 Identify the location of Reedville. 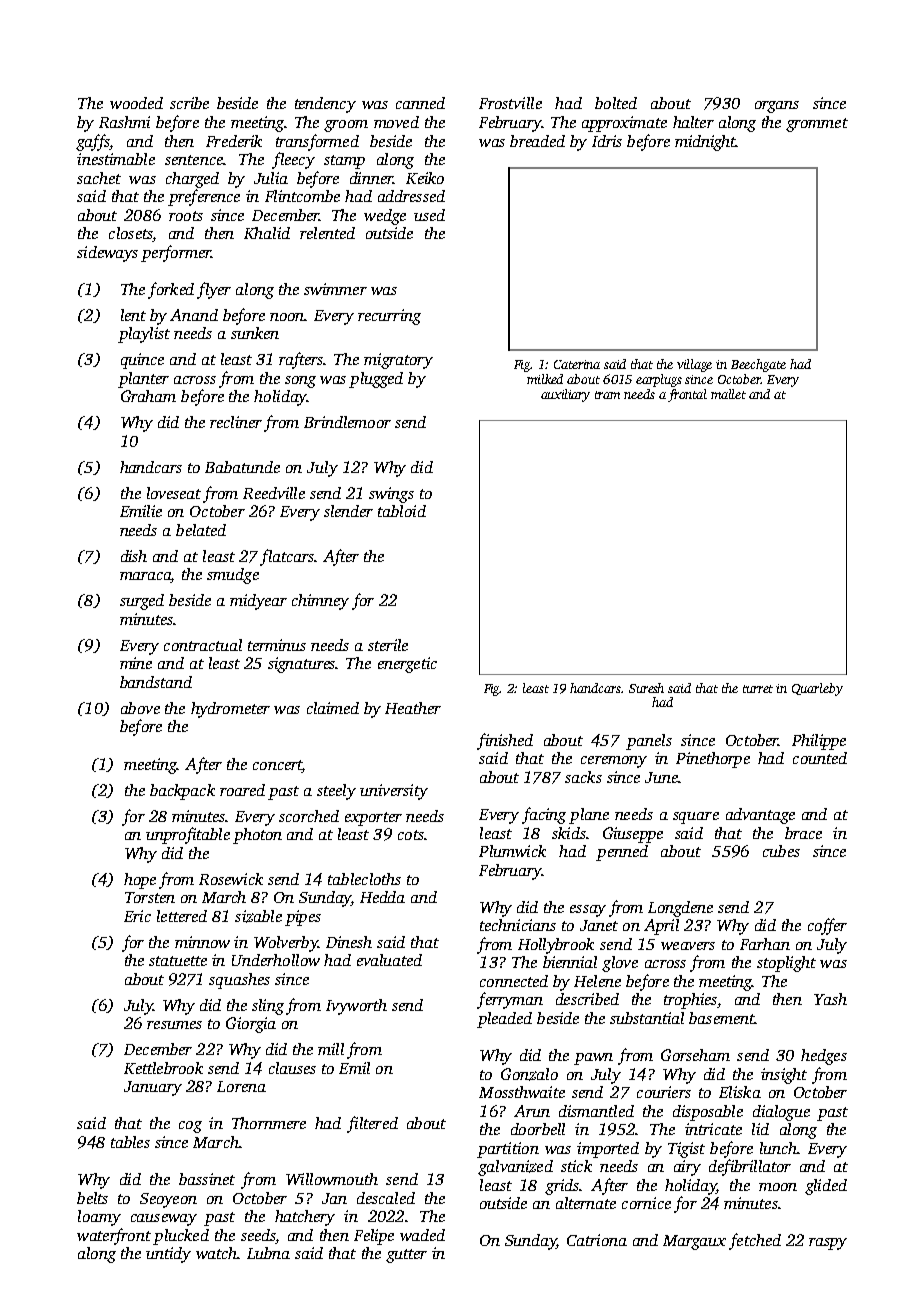
(274, 493).
